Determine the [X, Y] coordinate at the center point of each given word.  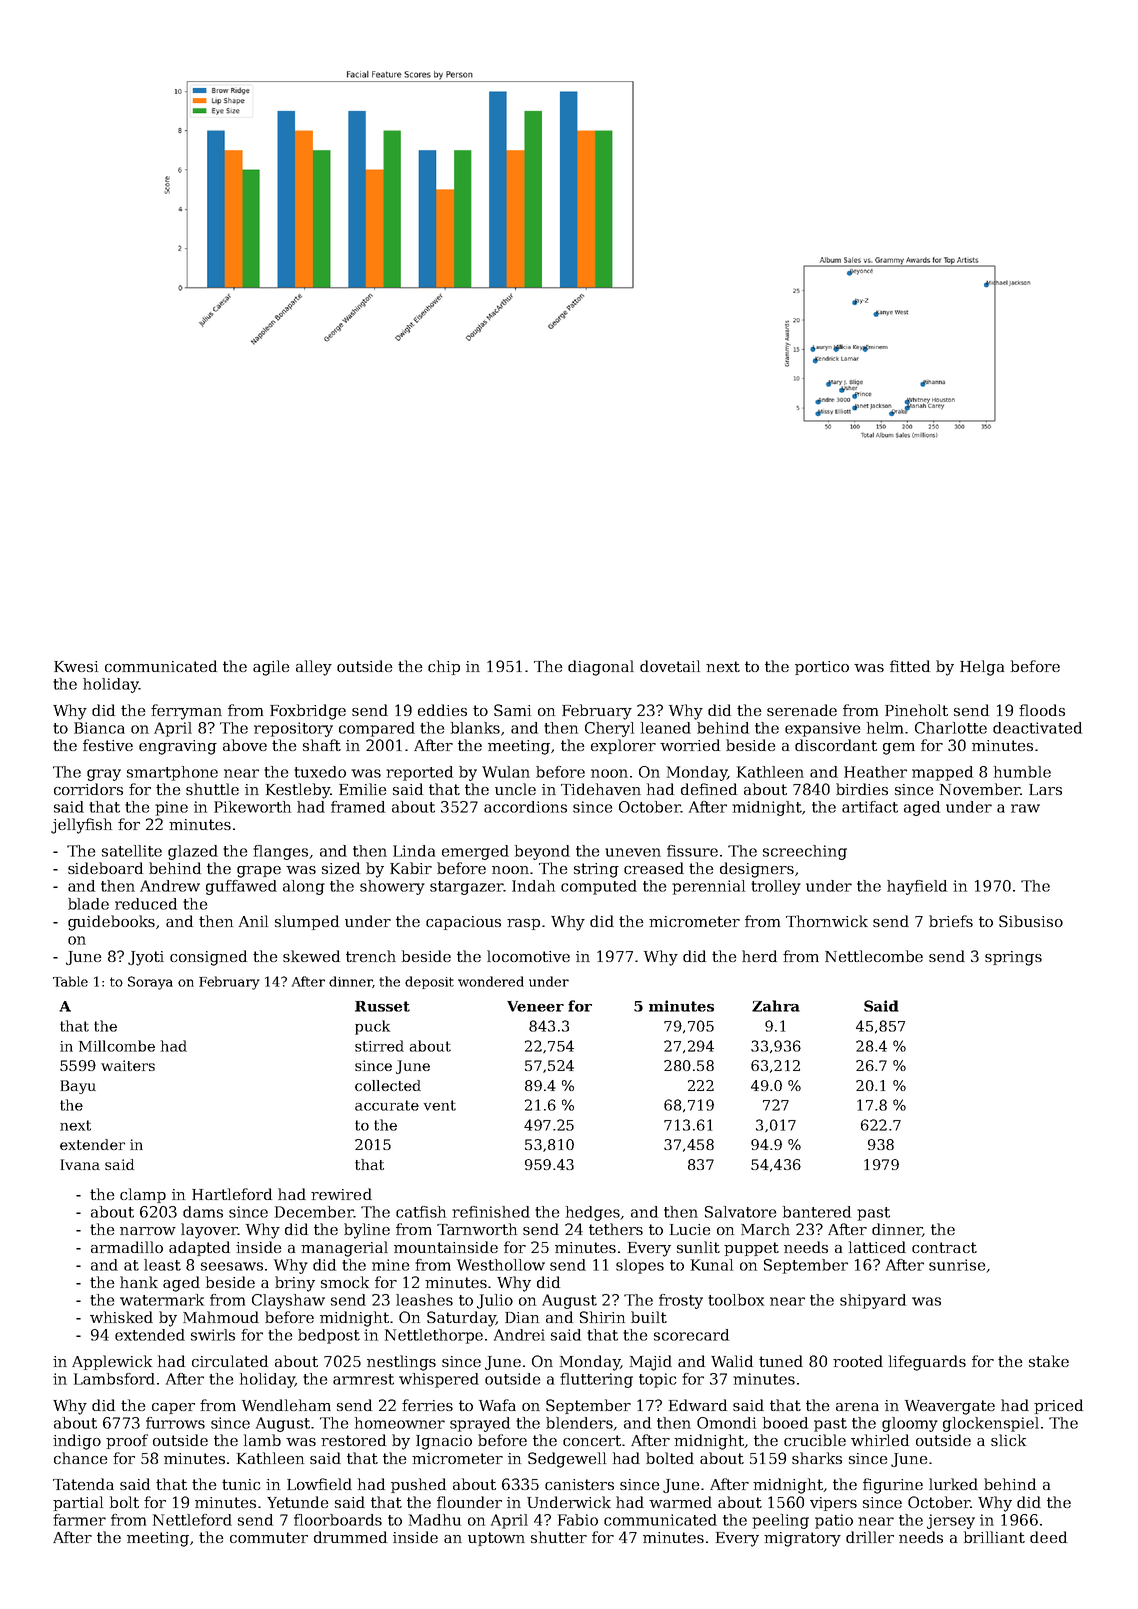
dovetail [670, 666]
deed [1048, 1537]
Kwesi [76, 666]
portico [822, 668]
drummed [350, 1537]
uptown [496, 1539]
